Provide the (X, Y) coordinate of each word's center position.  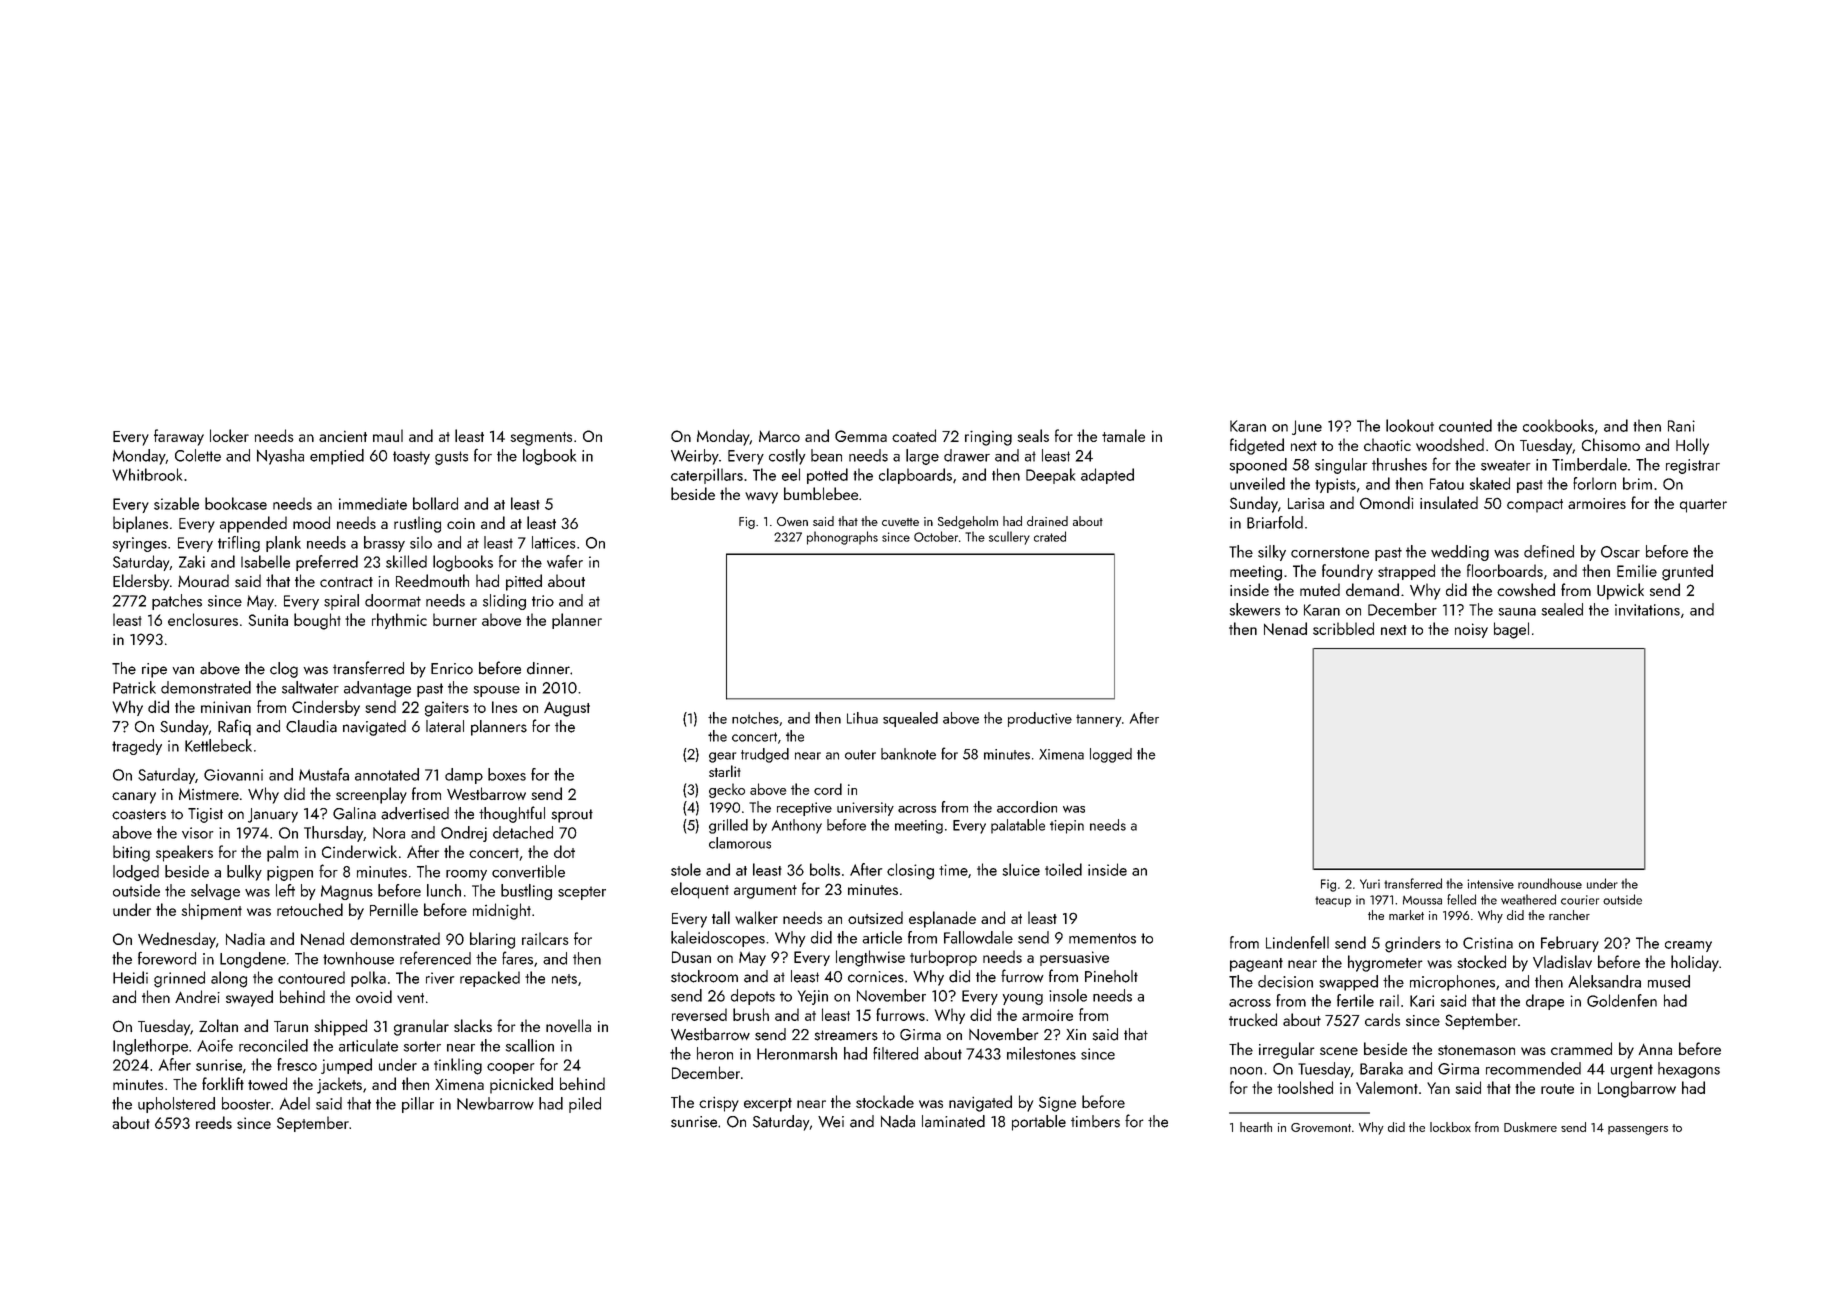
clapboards (915, 476)
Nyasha (280, 457)
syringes (140, 544)
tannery (1099, 720)
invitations (1647, 610)
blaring (492, 940)
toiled (1063, 869)
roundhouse (1550, 883)
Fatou (1447, 484)
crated (1050, 536)
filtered (895, 1053)
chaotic (1387, 444)
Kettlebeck (218, 745)
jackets (339, 1085)
